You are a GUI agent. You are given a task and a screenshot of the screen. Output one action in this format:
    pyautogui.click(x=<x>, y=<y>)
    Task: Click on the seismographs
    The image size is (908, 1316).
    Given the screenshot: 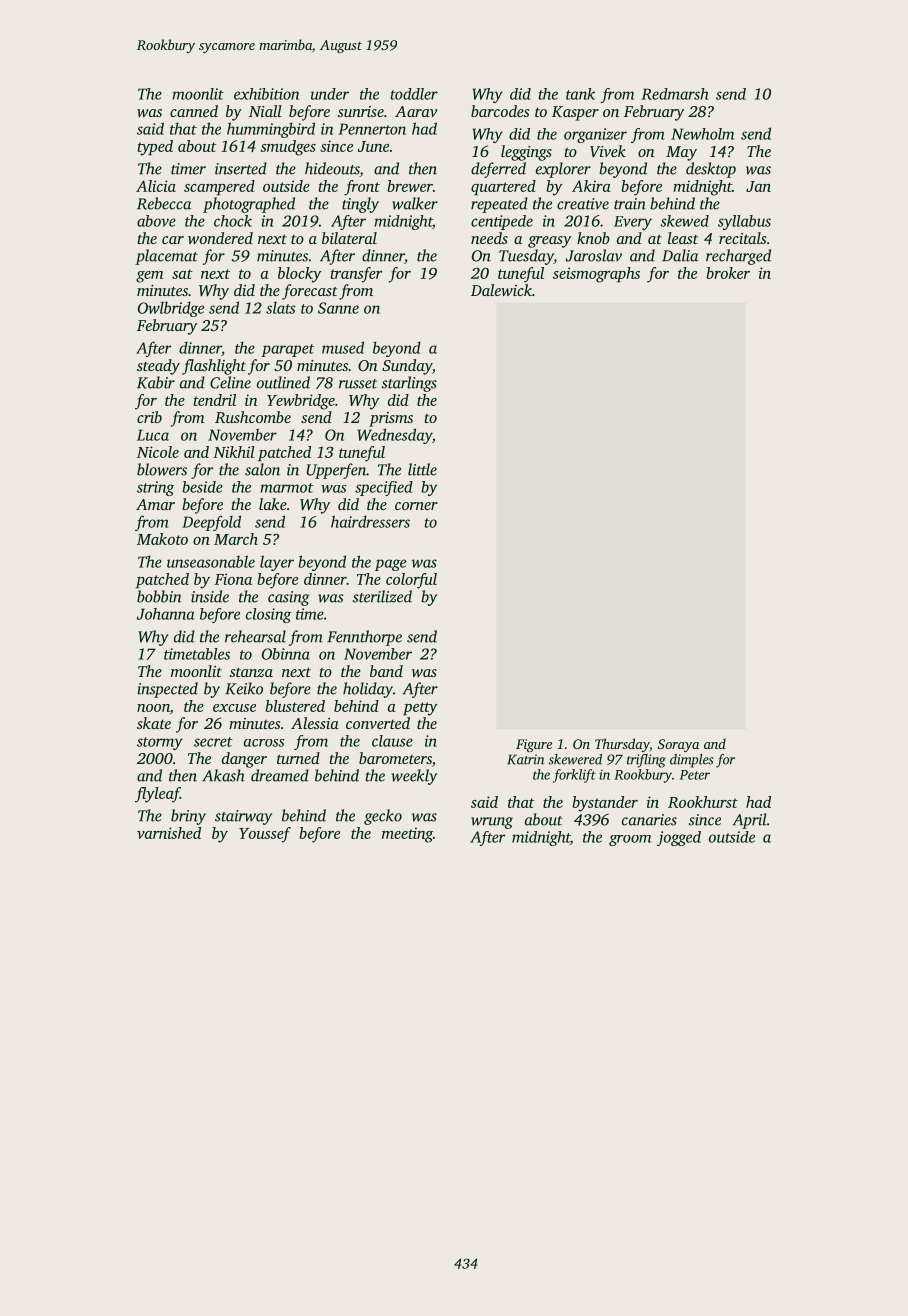 What is the action you would take?
    pyautogui.click(x=596, y=275)
